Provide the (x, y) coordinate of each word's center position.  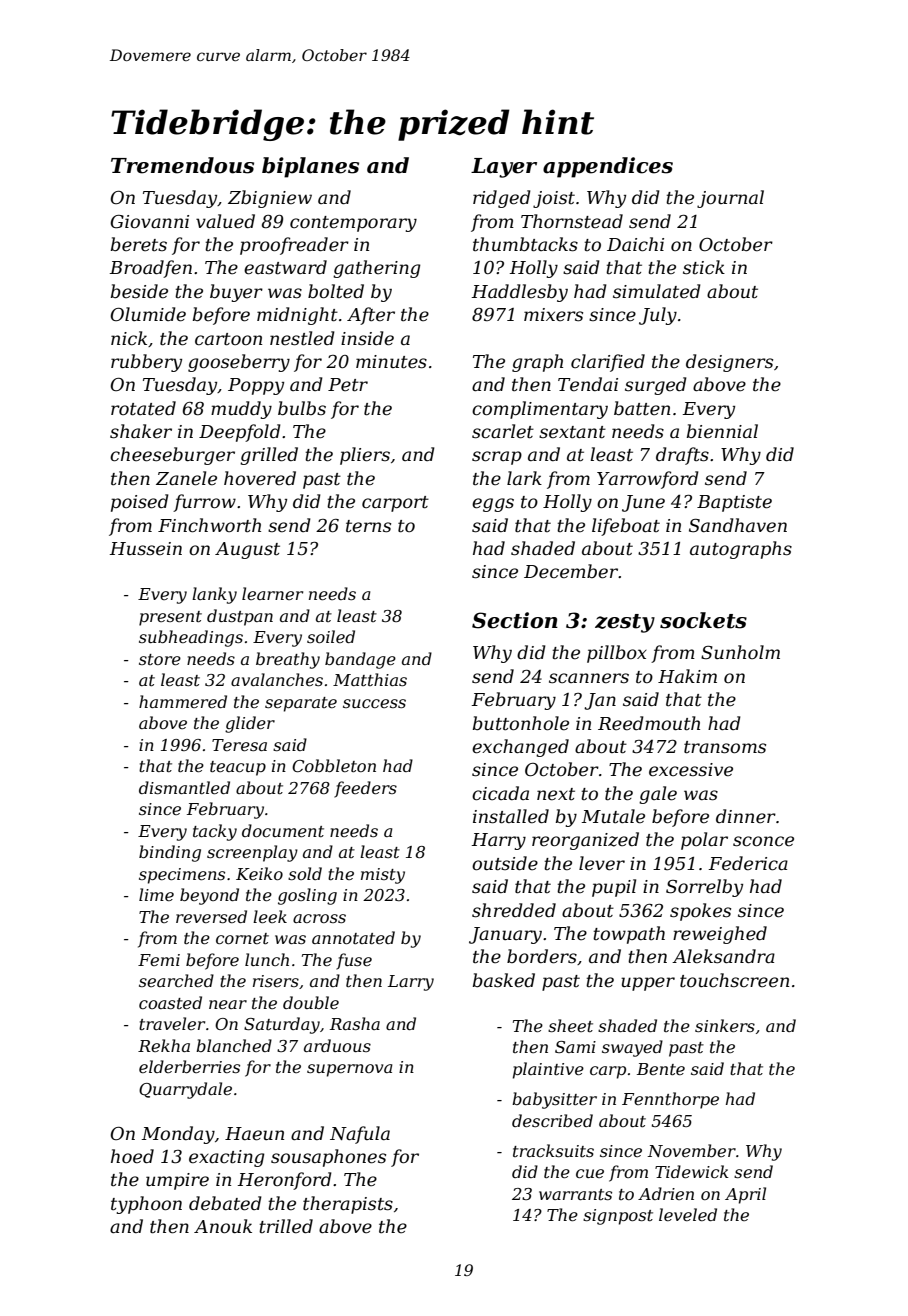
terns (368, 526)
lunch (267, 959)
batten (642, 408)
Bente (661, 1069)
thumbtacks (525, 244)
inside (367, 338)
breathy (288, 660)
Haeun (254, 1134)
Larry (411, 983)
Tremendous (182, 165)
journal (730, 199)
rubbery (146, 363)
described (552, 1120)
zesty (625, 623)
